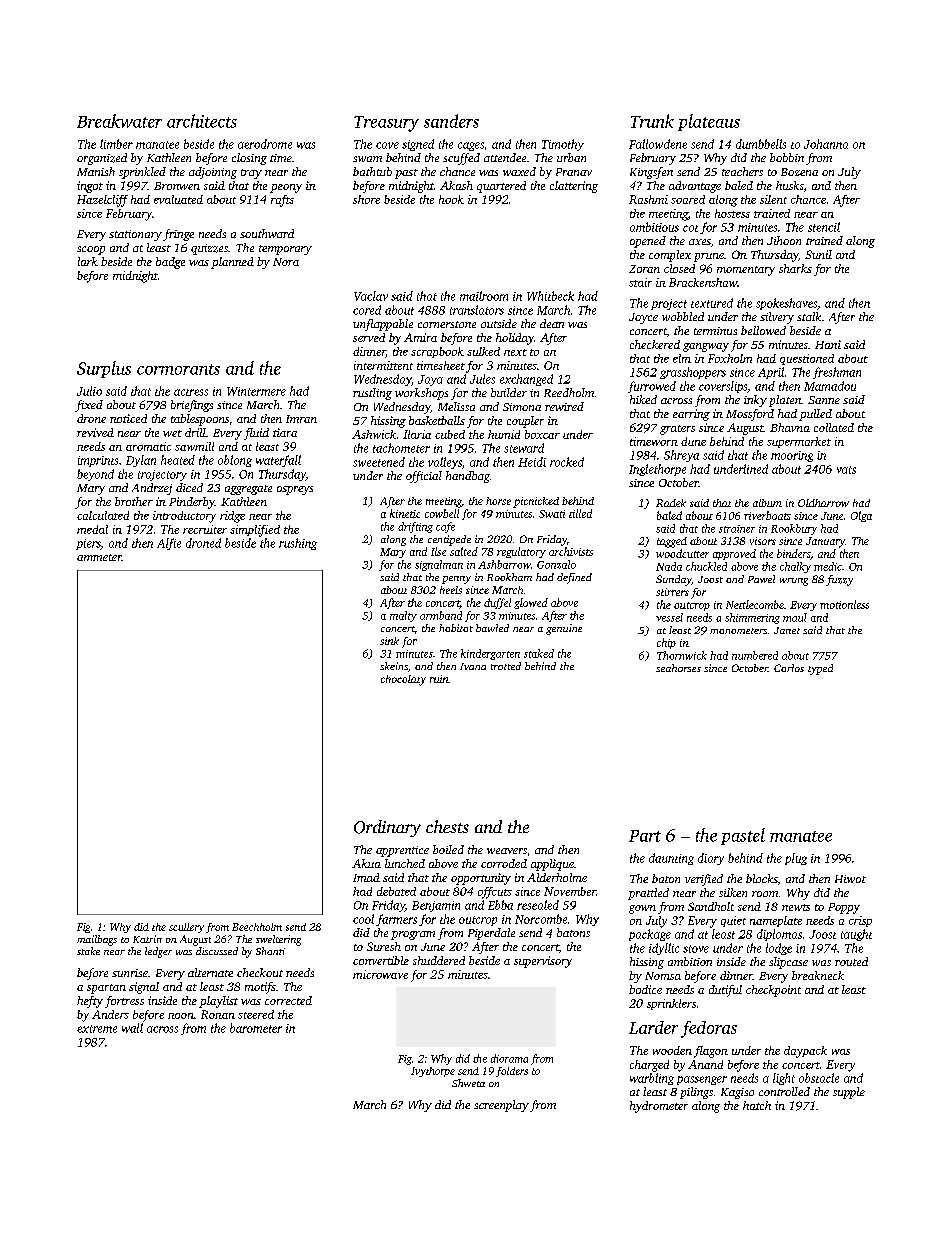 This screenshot has height=1233, width=952. Describe the element at coordinates (256, 1028) in the screenshot. I see `barometer` at that location.
